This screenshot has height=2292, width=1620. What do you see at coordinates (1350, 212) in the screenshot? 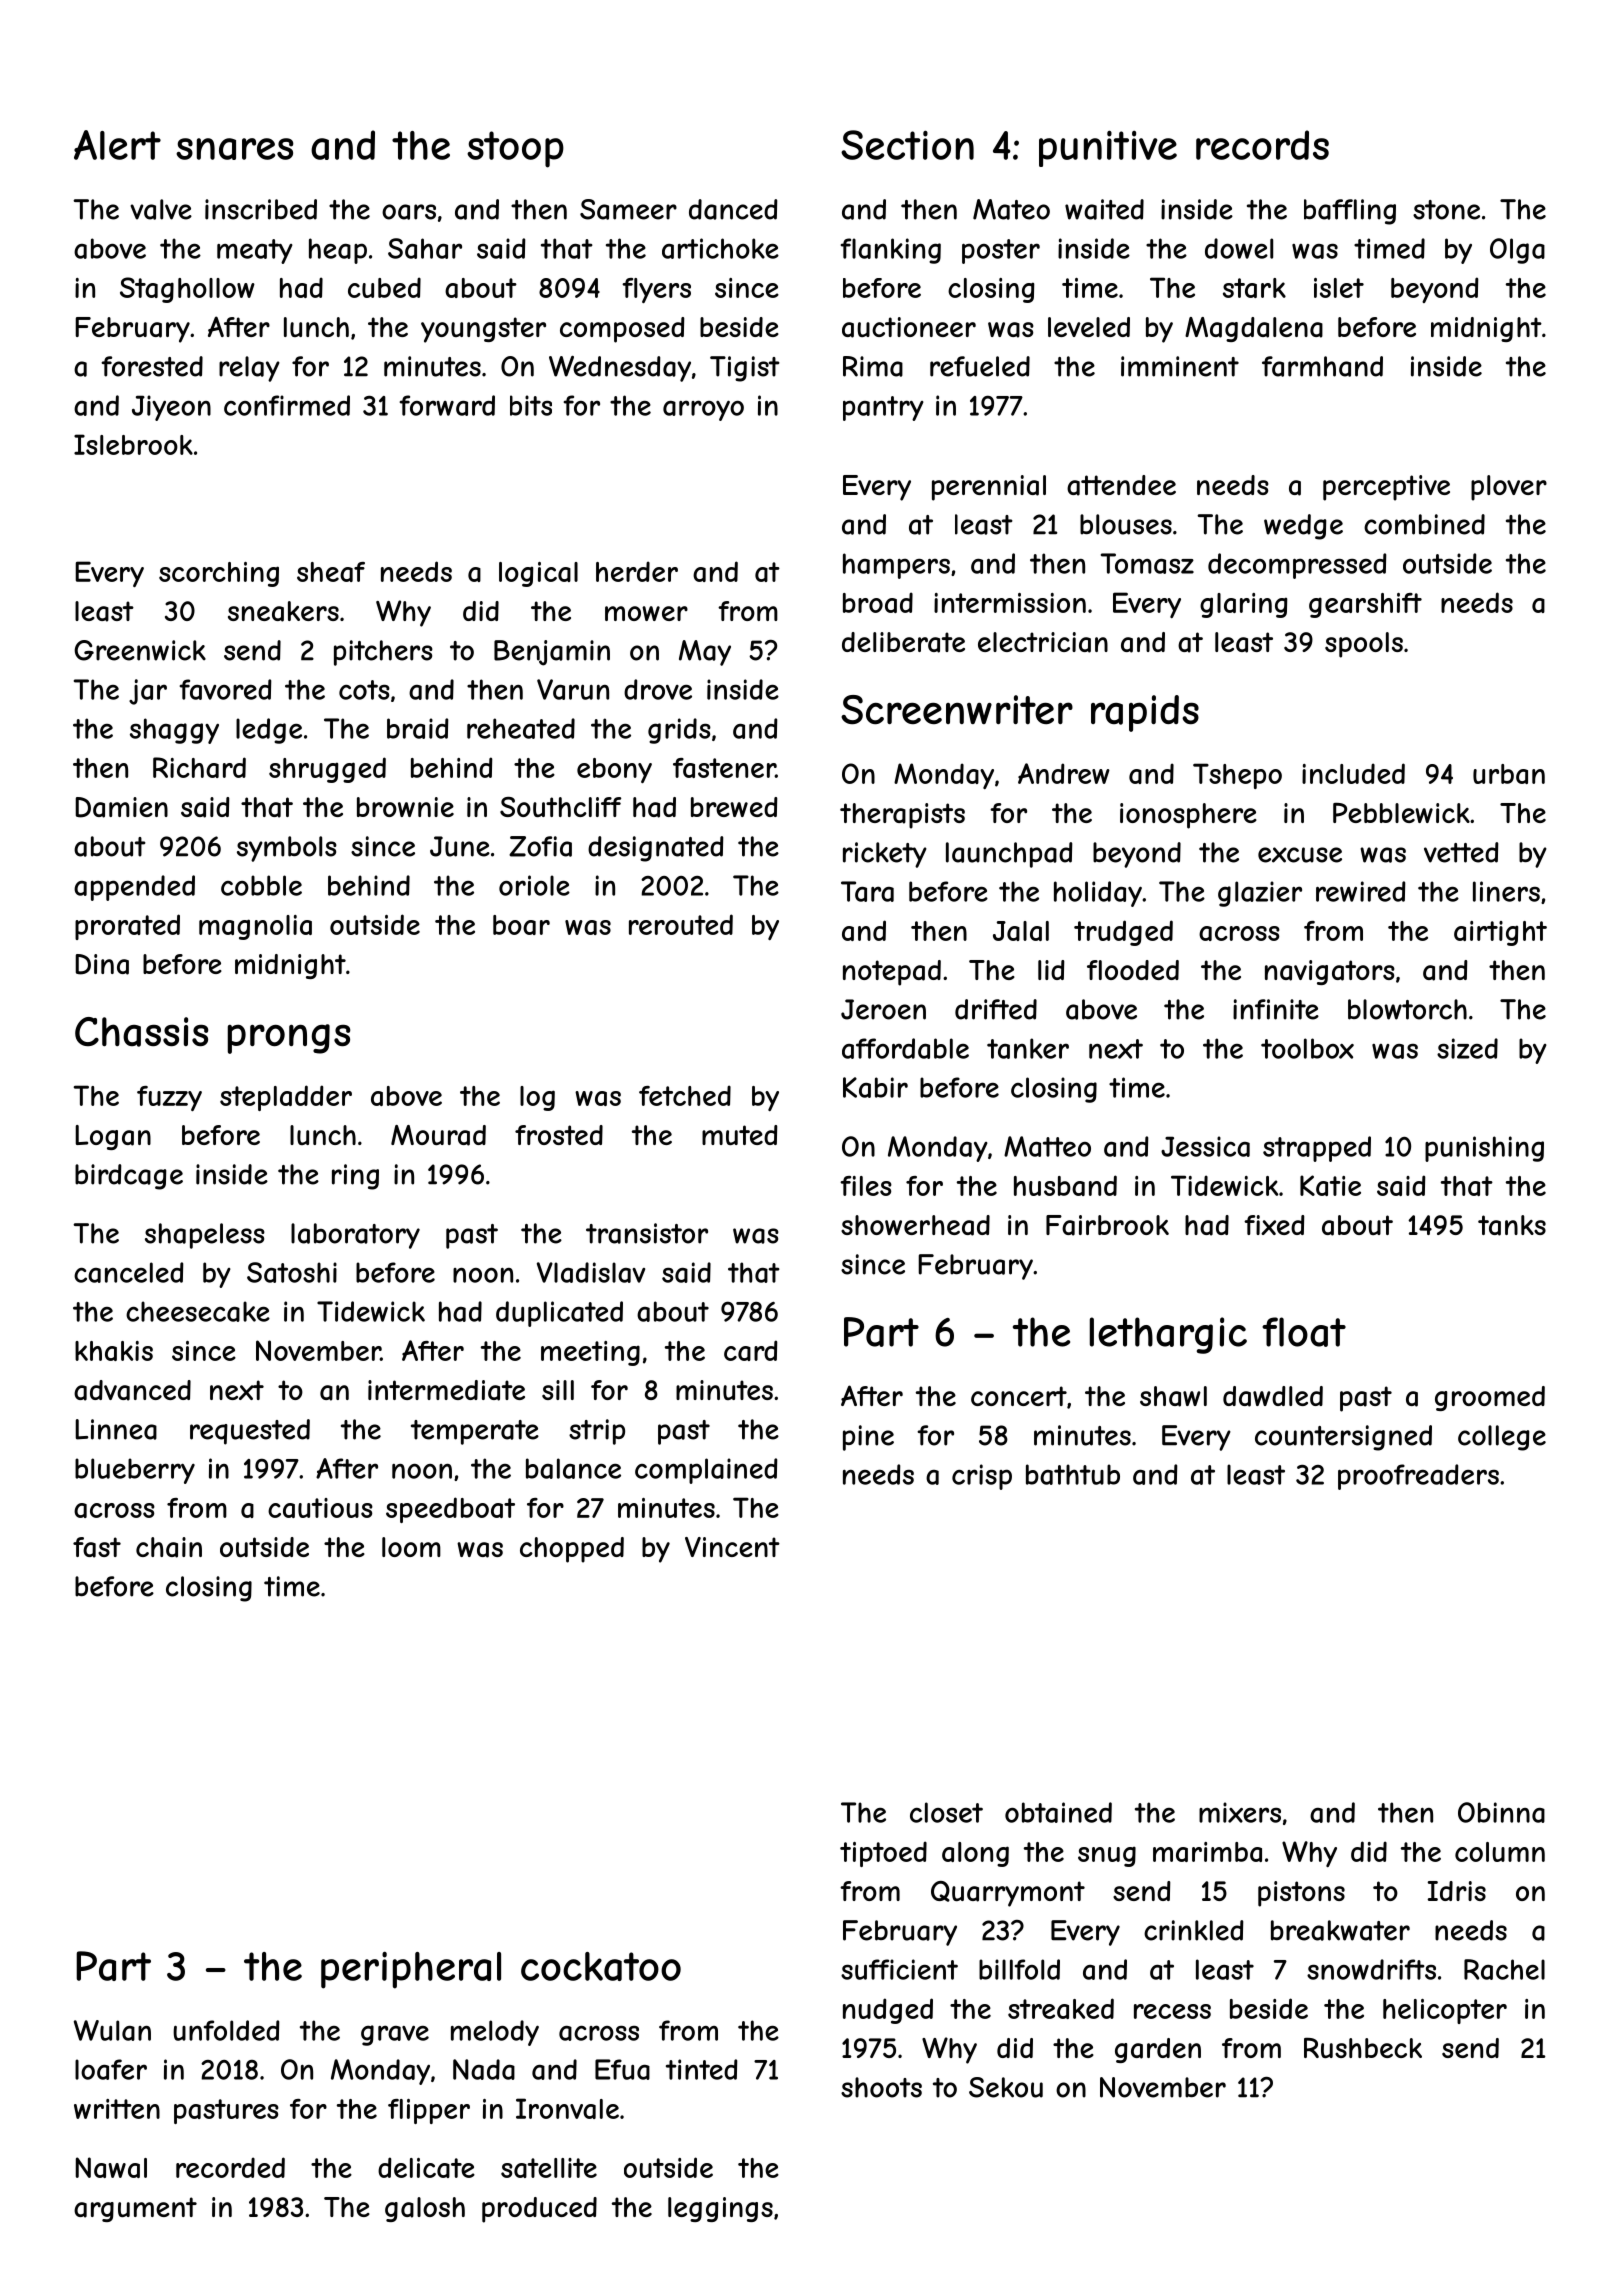
I see `baffling` at bounding box center [1350, 212].
